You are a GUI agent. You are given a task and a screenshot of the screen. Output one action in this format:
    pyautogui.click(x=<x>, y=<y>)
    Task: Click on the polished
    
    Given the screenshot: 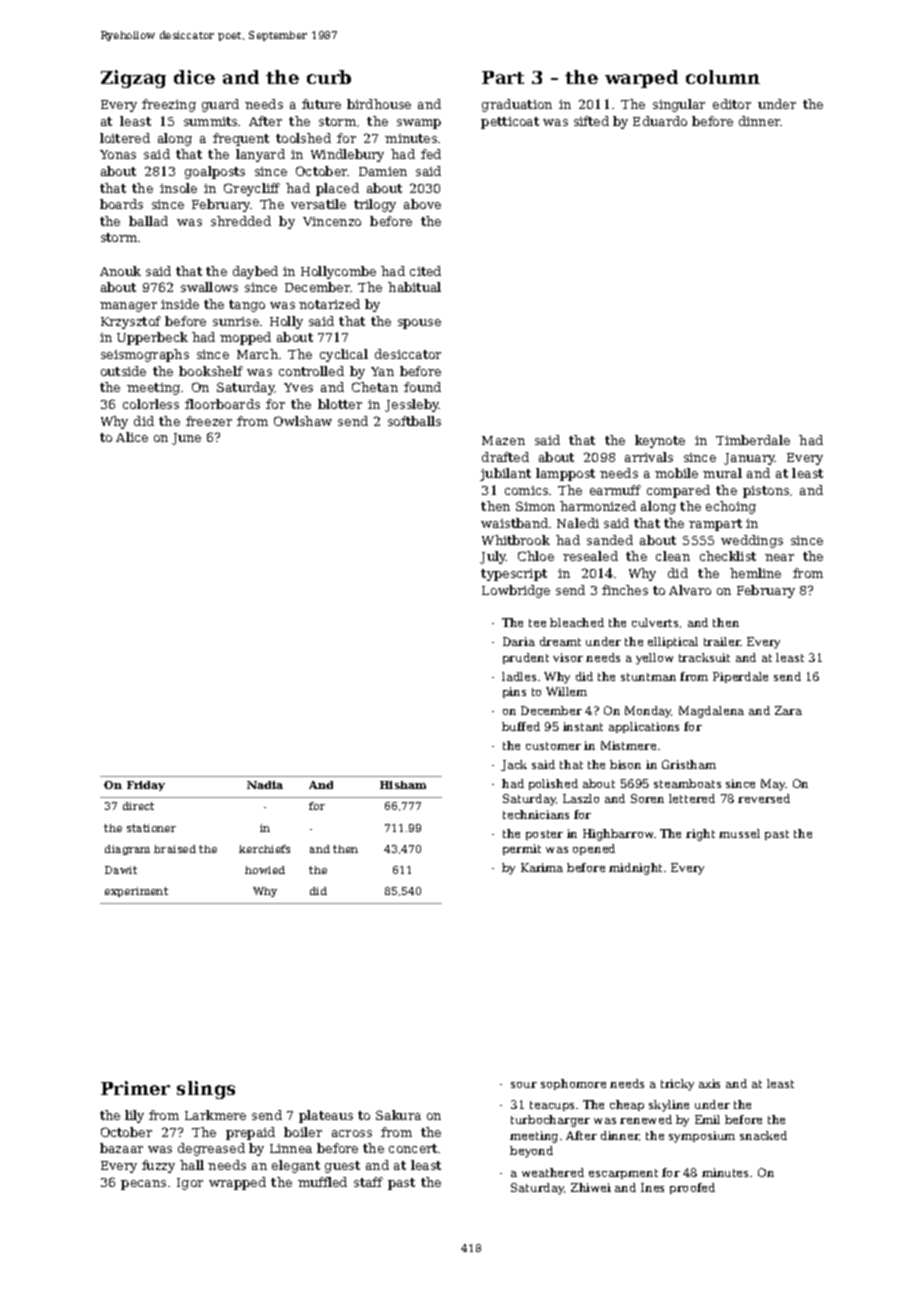 What is the action you would take?
    pyautogui.click(x=553, y=784)
